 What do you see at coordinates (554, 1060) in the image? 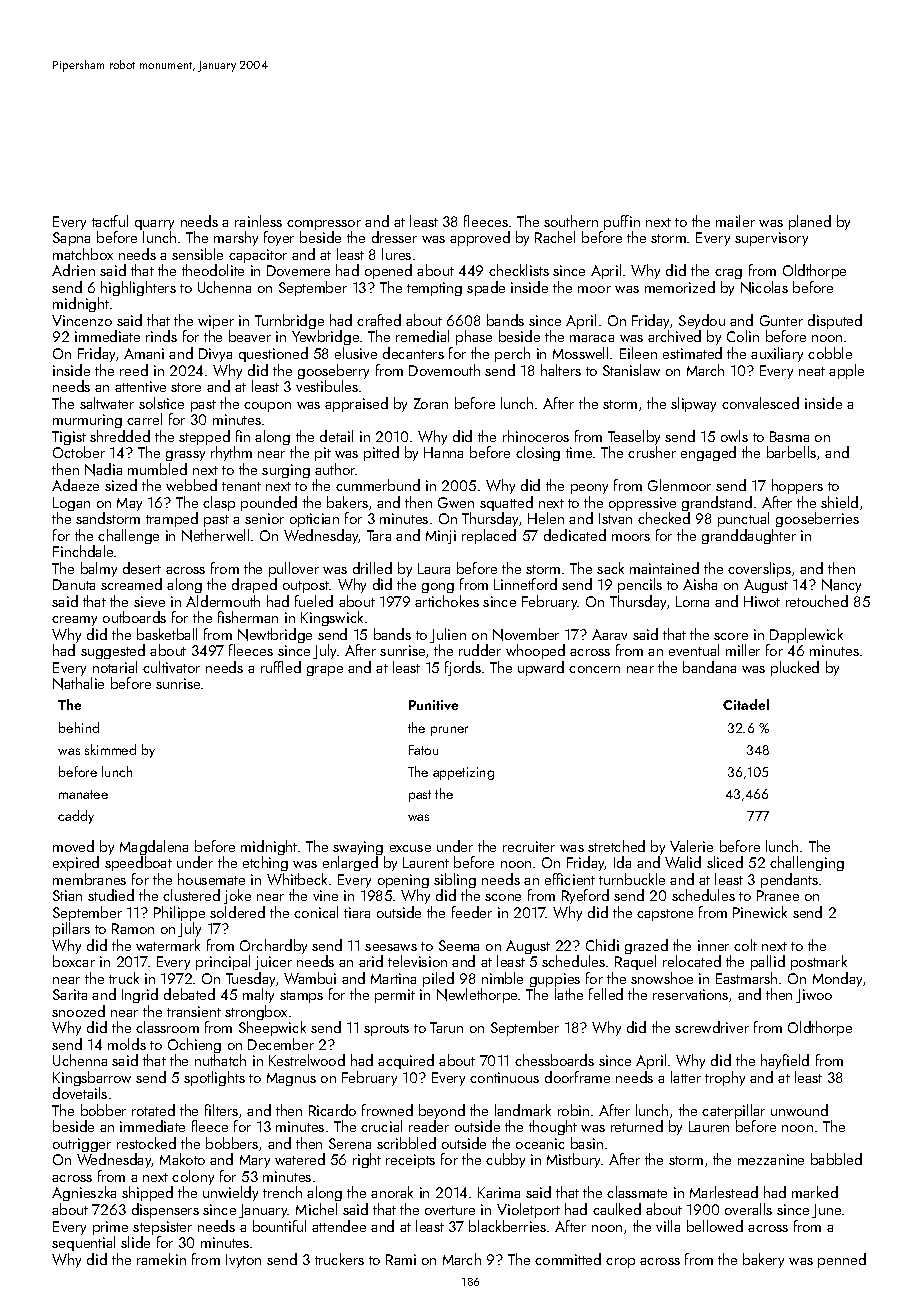
I see `chessboards` at bounding box center [554, 1060].
